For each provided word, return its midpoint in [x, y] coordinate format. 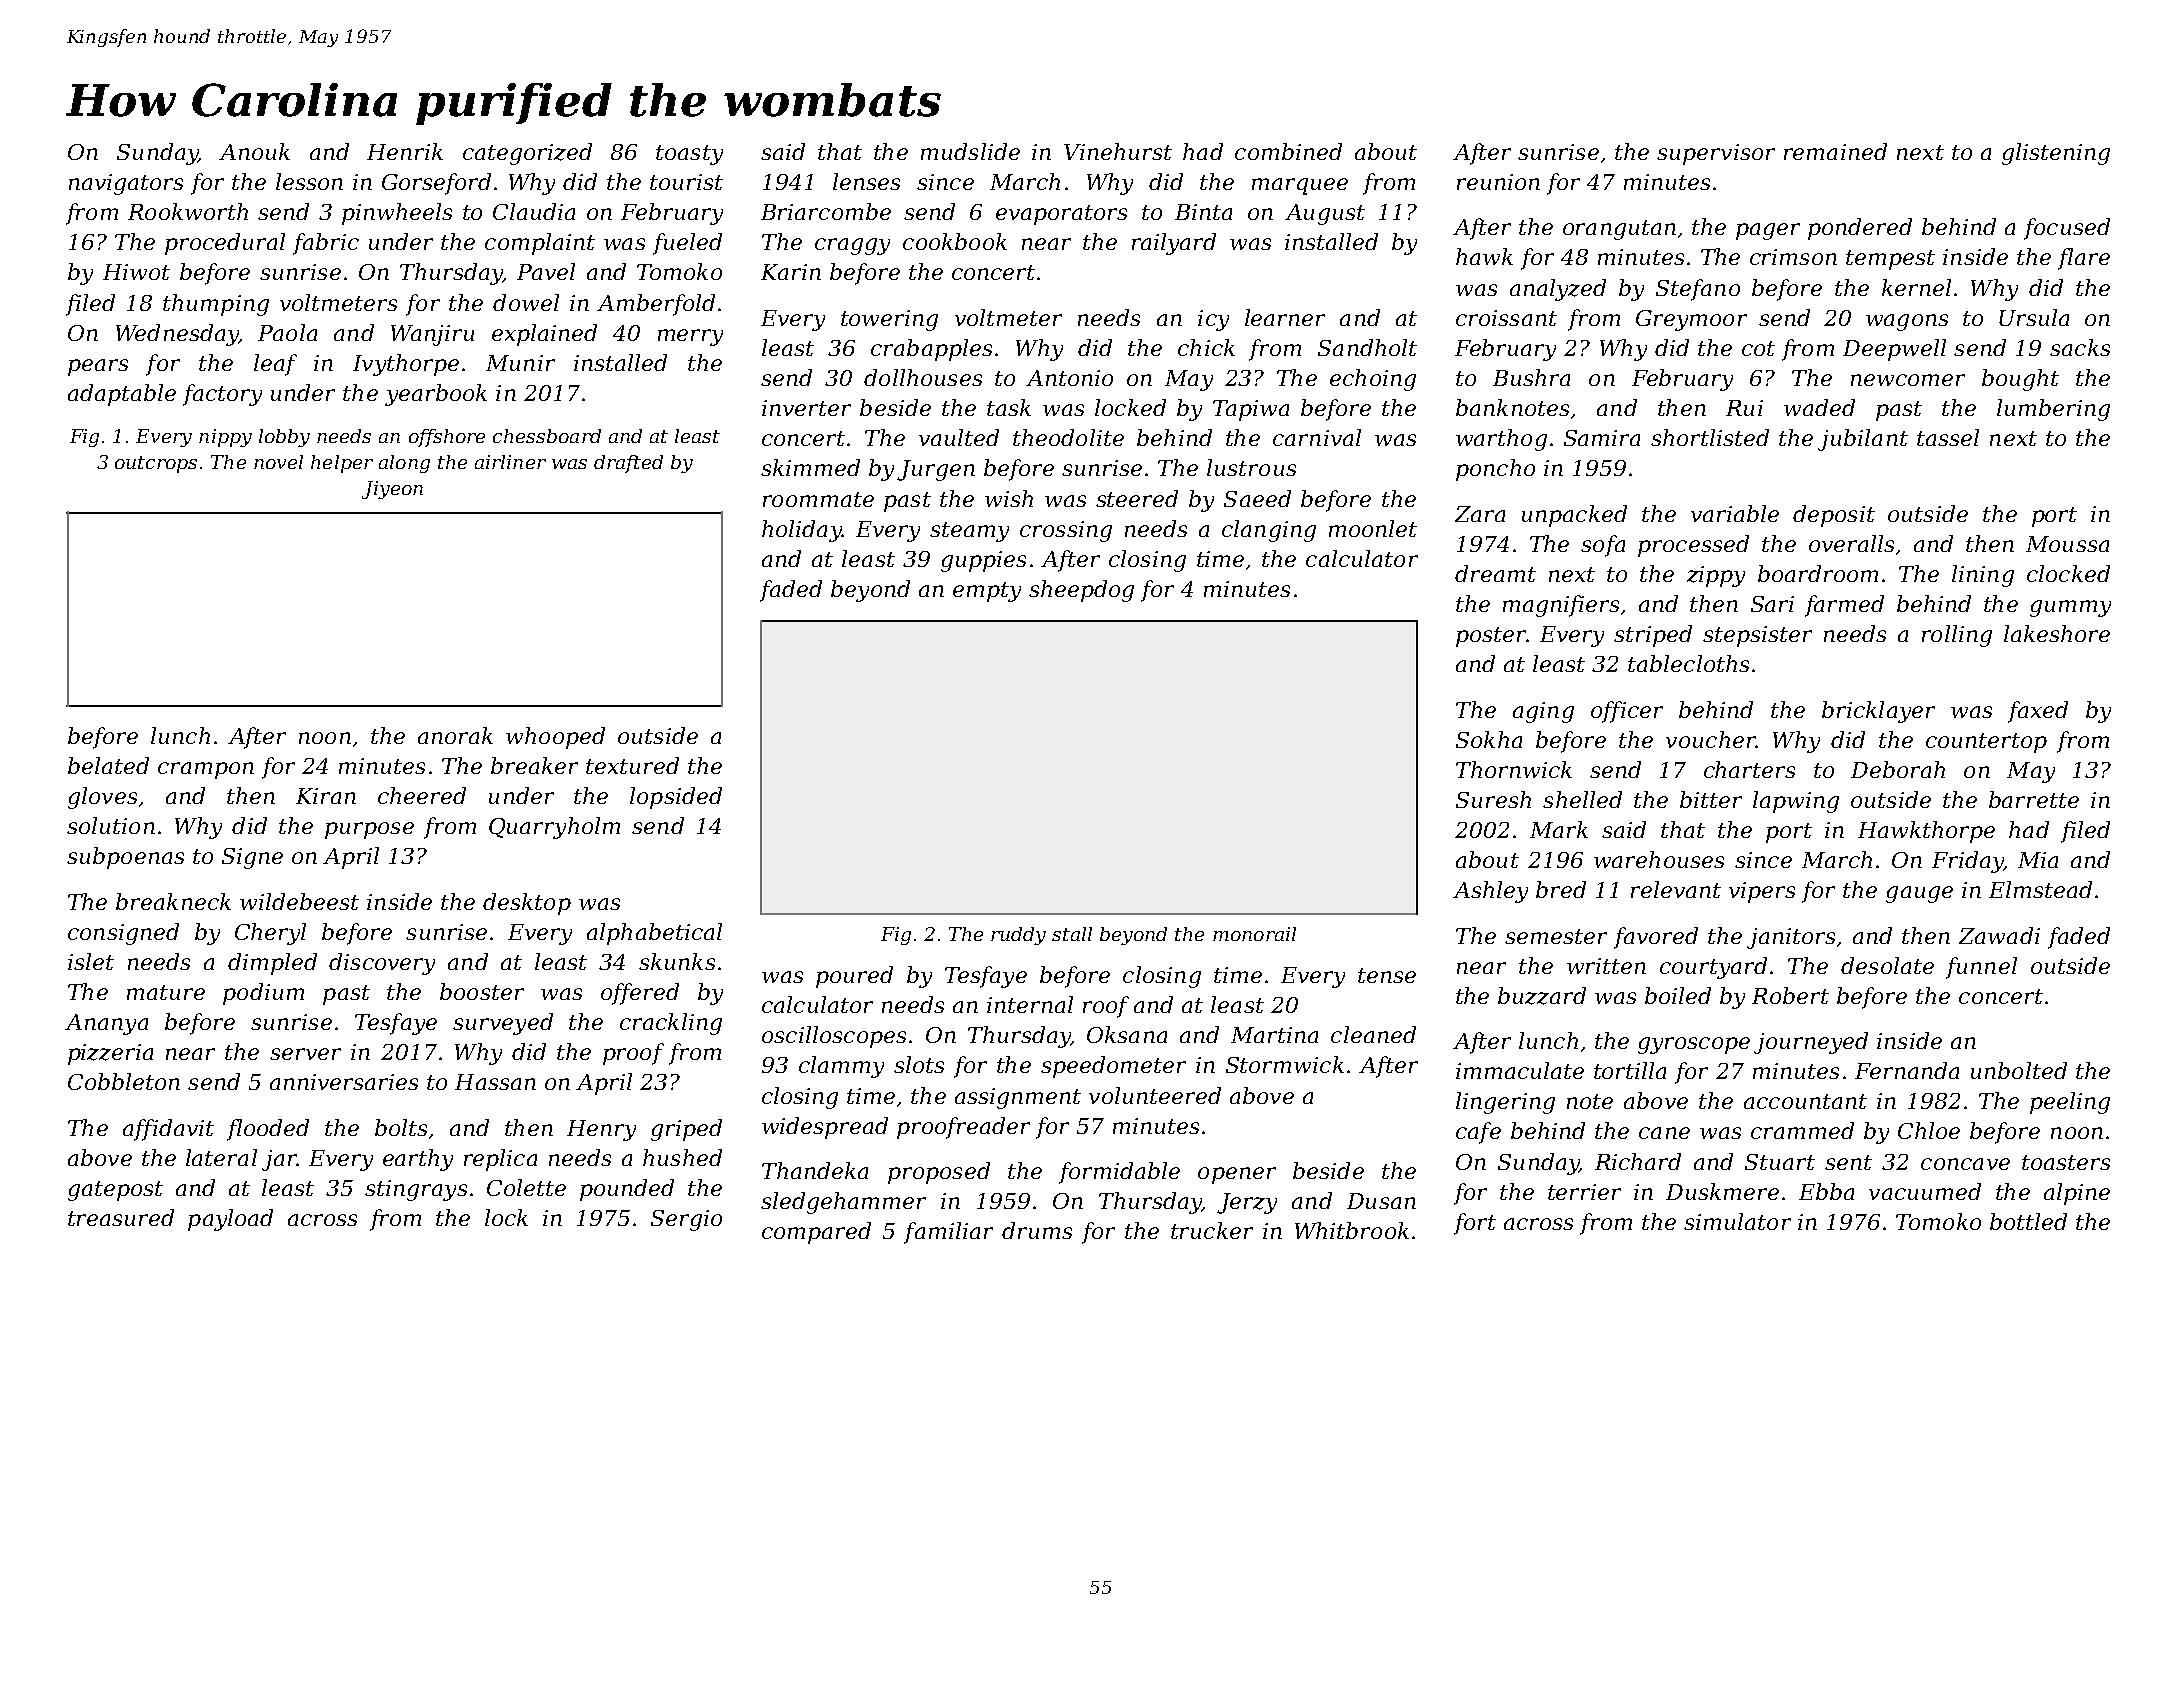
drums [1037, 1230]
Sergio [686, 1220]
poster [1491, 637]
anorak [455, 735]
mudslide [970, 151]
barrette [2034, 799]
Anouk [254, 151]
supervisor [1716, 154]
